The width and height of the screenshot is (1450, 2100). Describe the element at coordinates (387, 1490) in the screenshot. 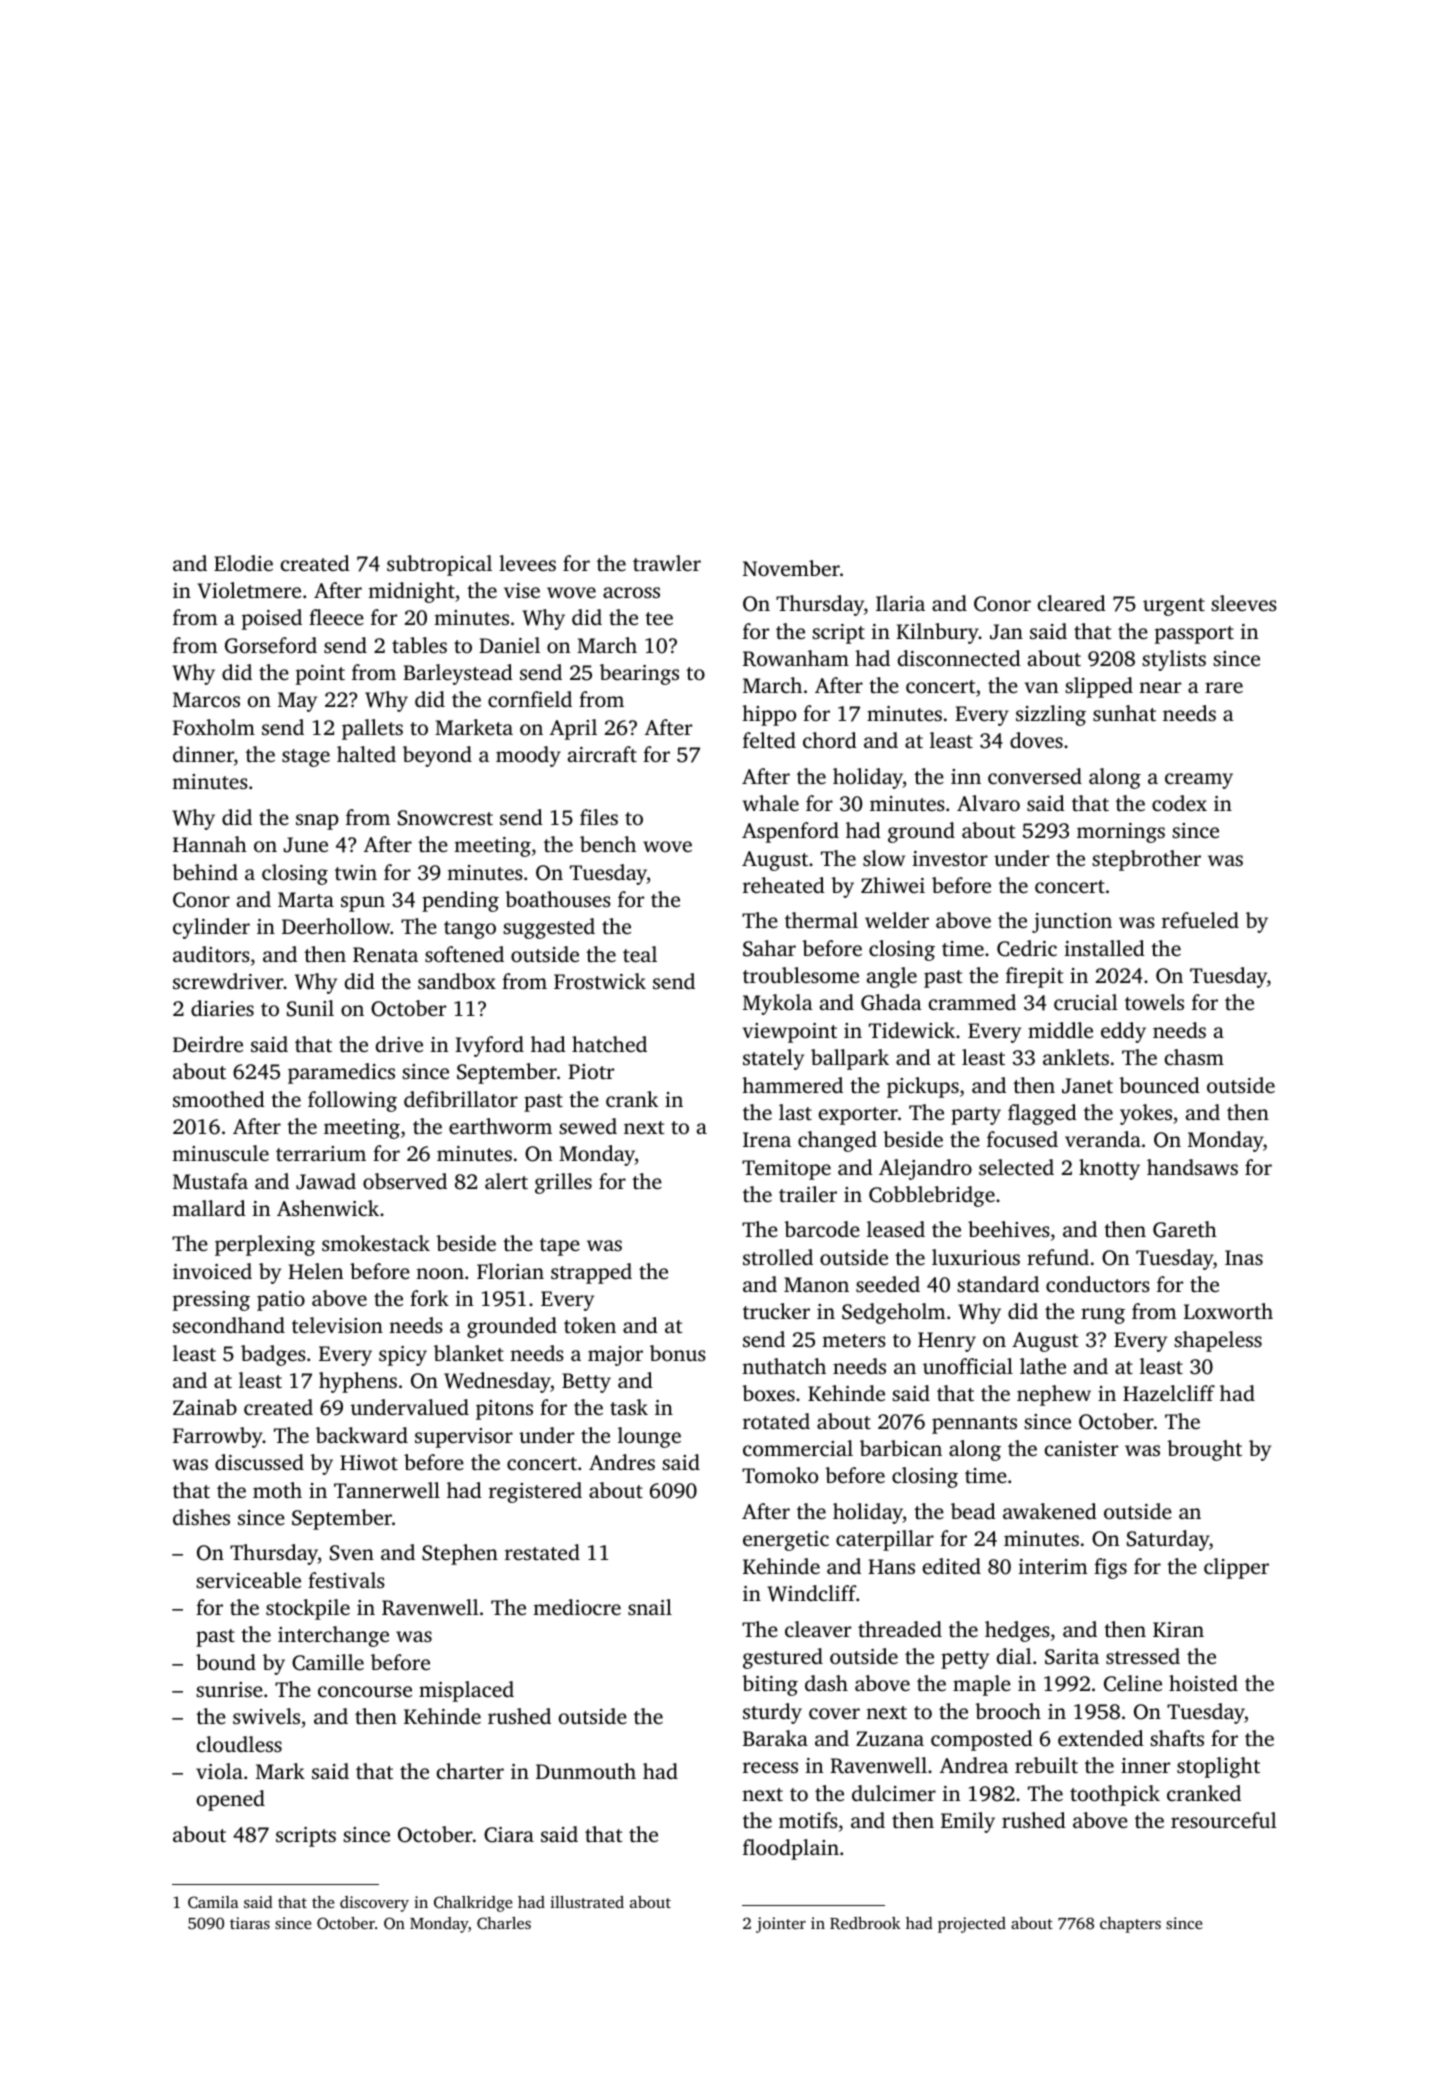

I see `Tannerwell` at that location.
